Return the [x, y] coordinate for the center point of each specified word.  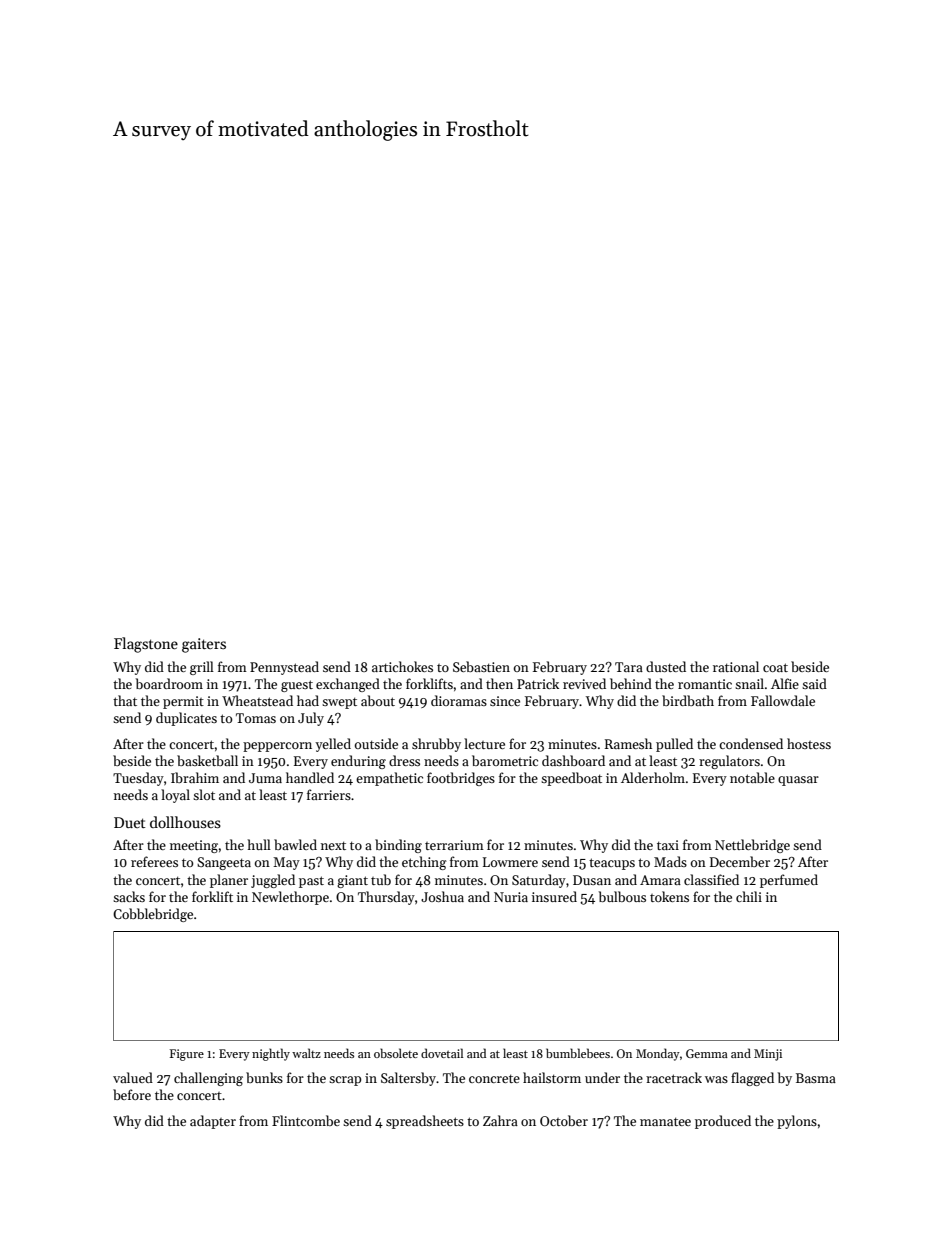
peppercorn [277, 747]
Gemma [707, 1053]
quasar [798, 781]
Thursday [386, 898]
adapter [213, 1122]
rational [736, 666]
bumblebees [578, 1053]
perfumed [789, 881]
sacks [129, 896]
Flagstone [146, 645]
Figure [187, 1055]
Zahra [500, 1120]
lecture [484, 743]
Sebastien [481, 666]
